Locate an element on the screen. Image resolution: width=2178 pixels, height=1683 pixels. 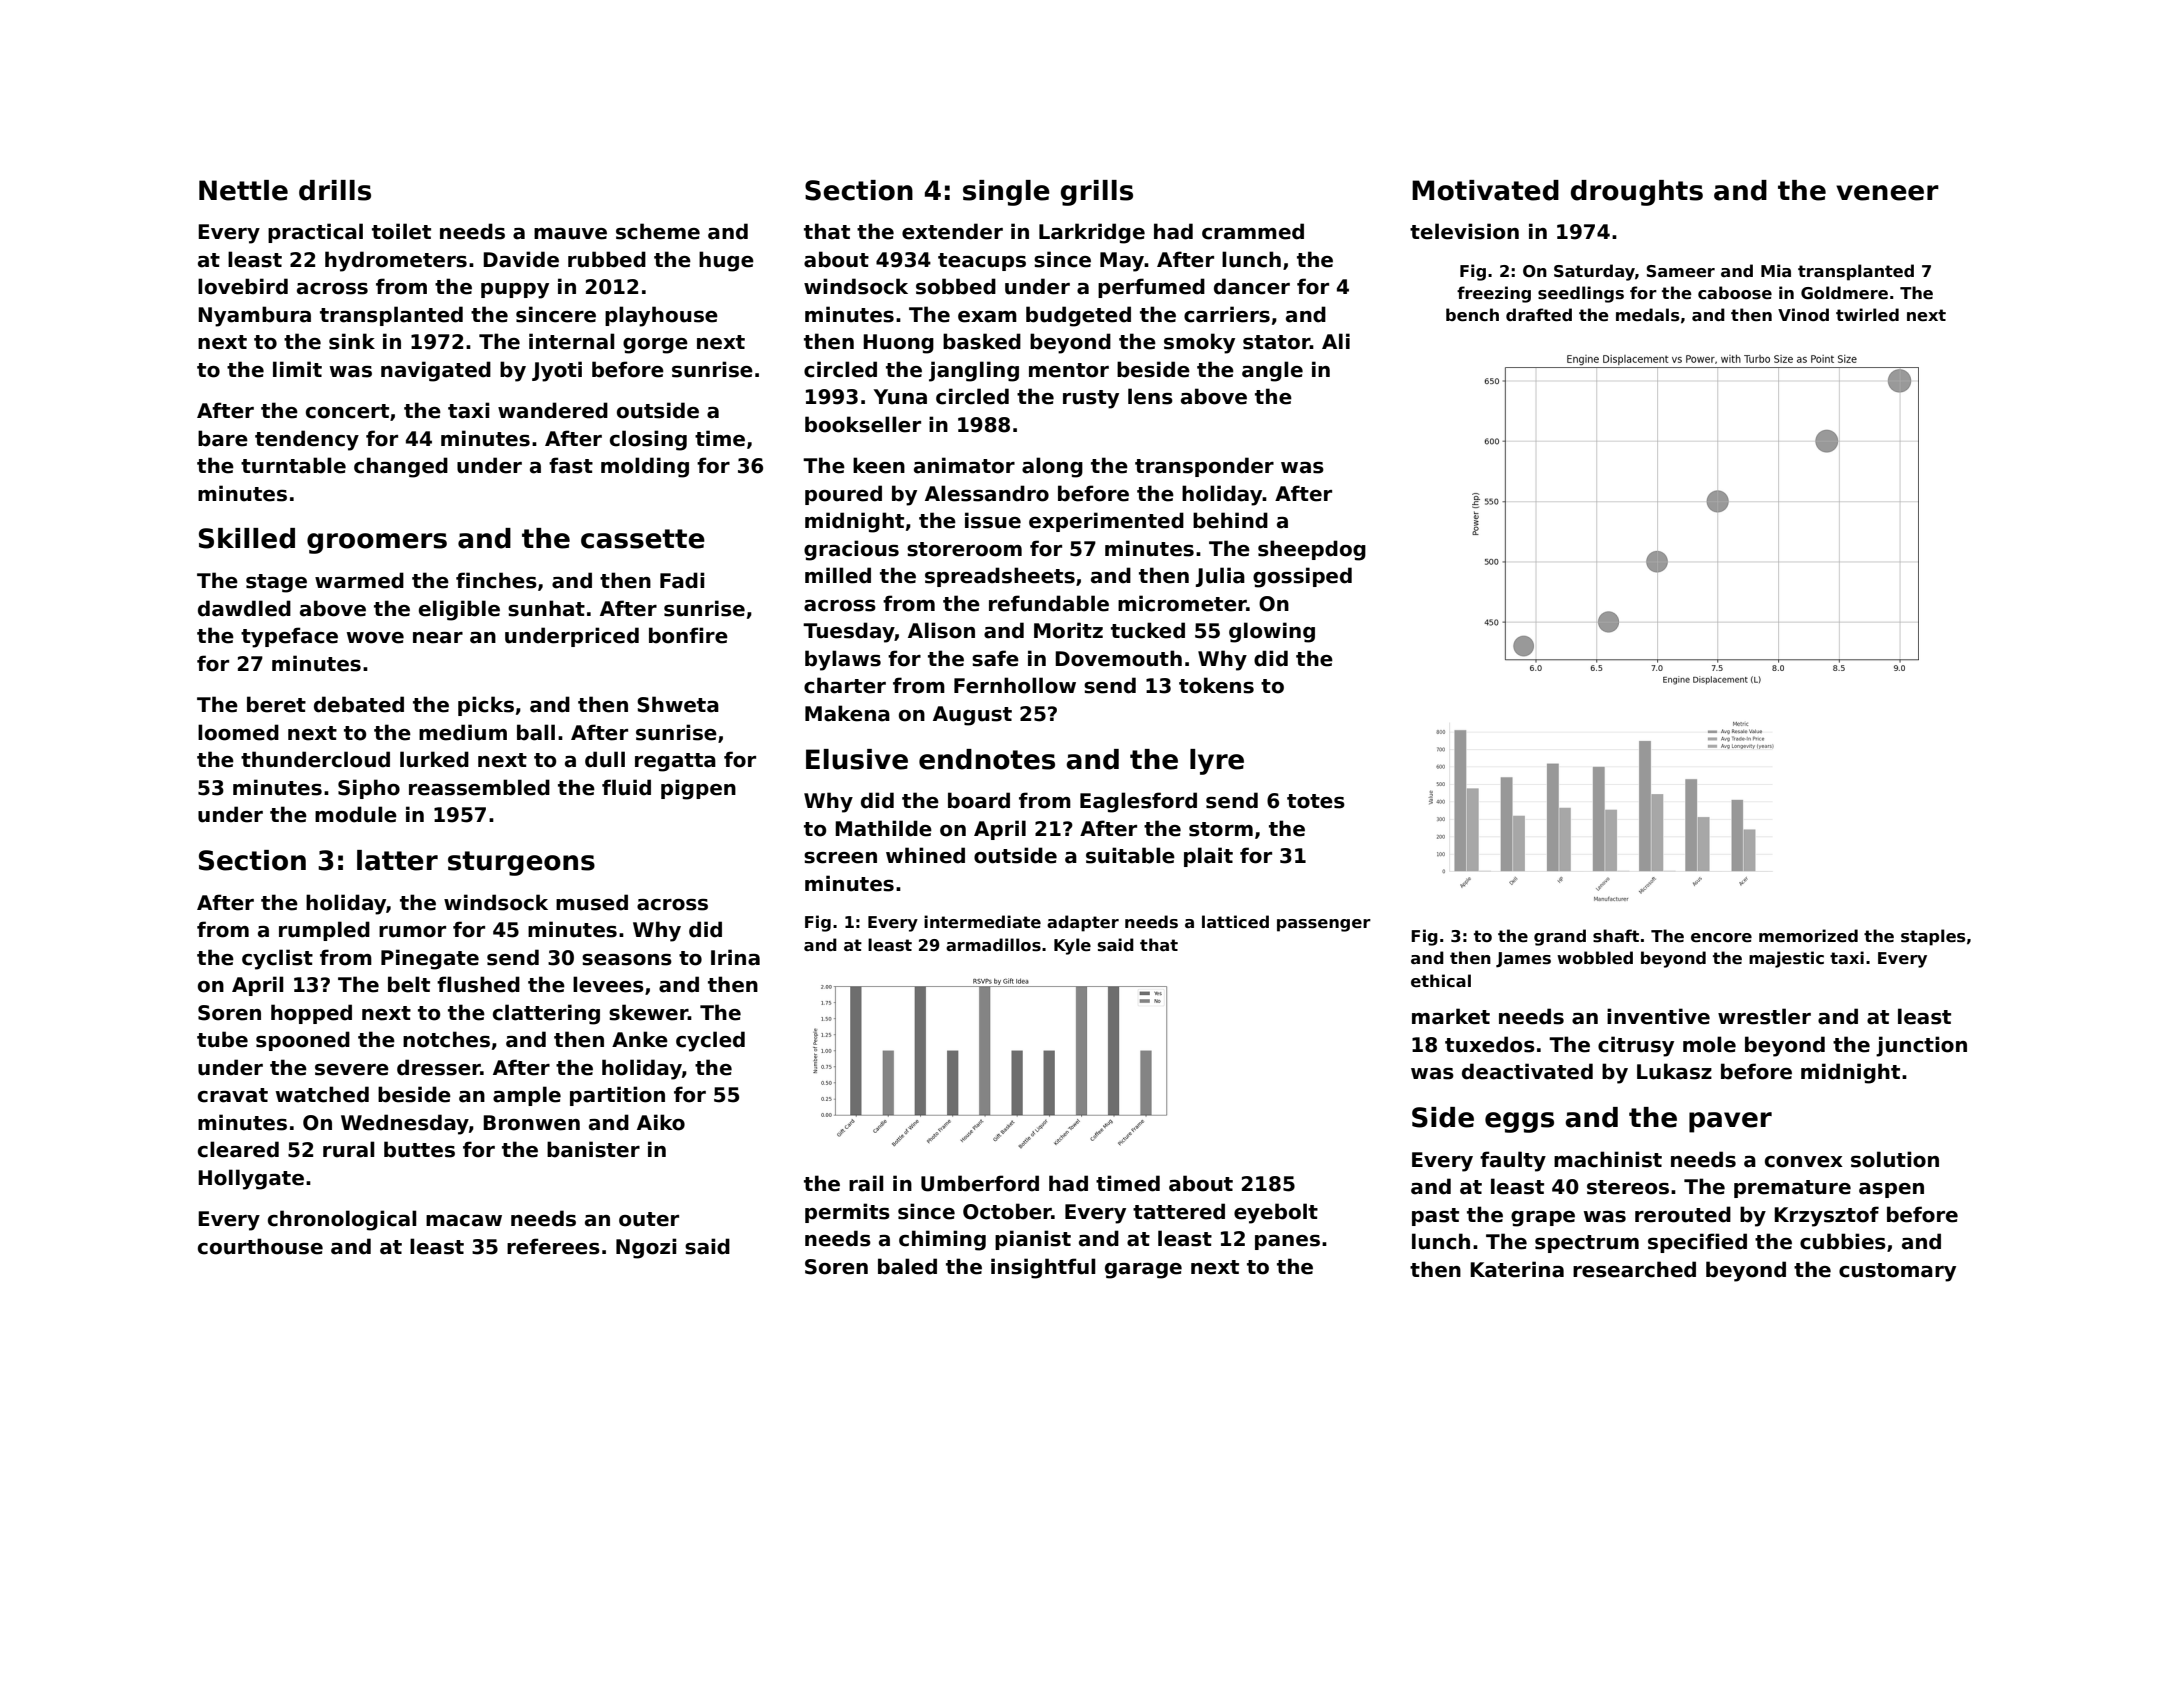
mauve is located at coordinates (570, 234).
